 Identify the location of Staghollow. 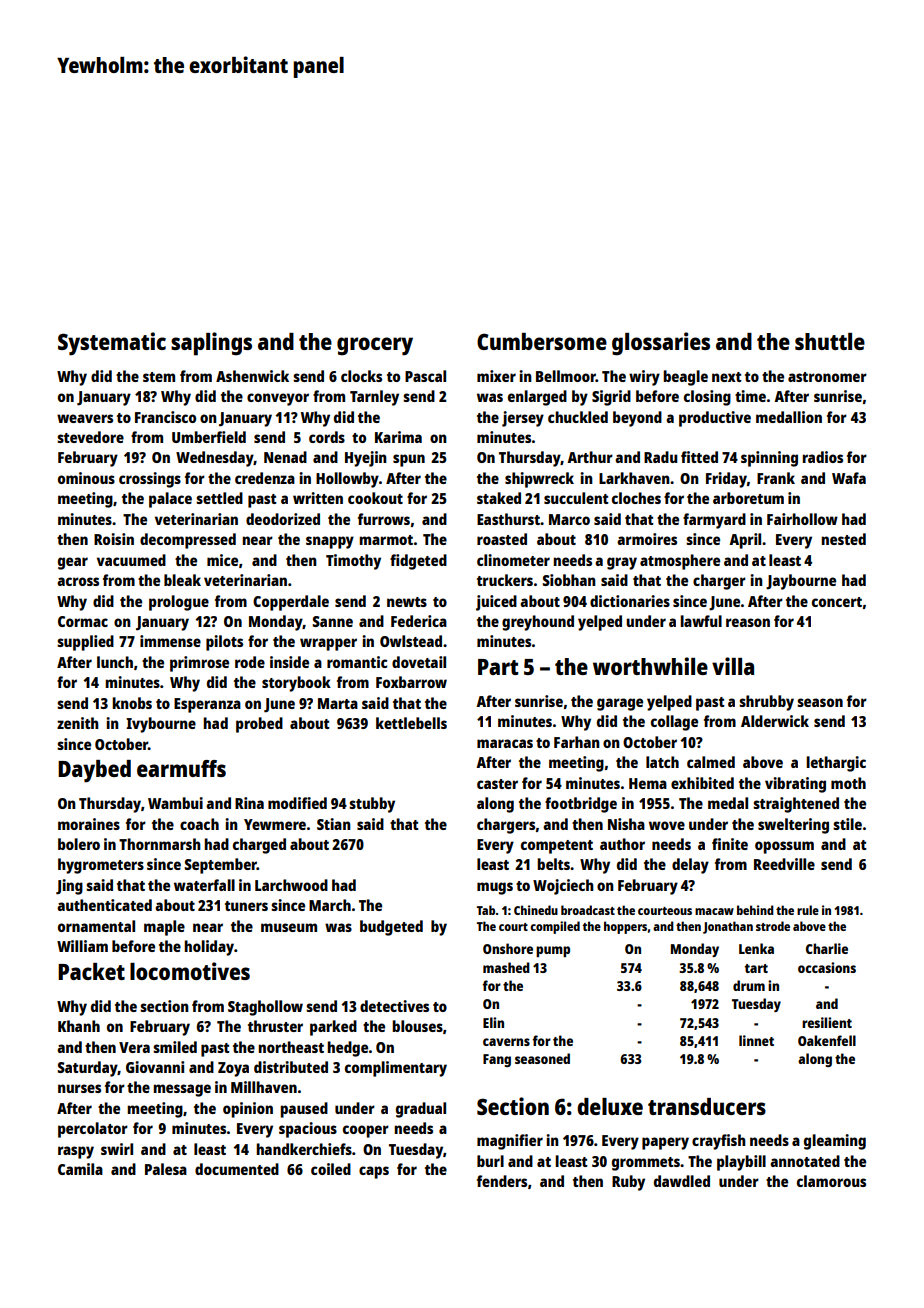
(265, 1008).
